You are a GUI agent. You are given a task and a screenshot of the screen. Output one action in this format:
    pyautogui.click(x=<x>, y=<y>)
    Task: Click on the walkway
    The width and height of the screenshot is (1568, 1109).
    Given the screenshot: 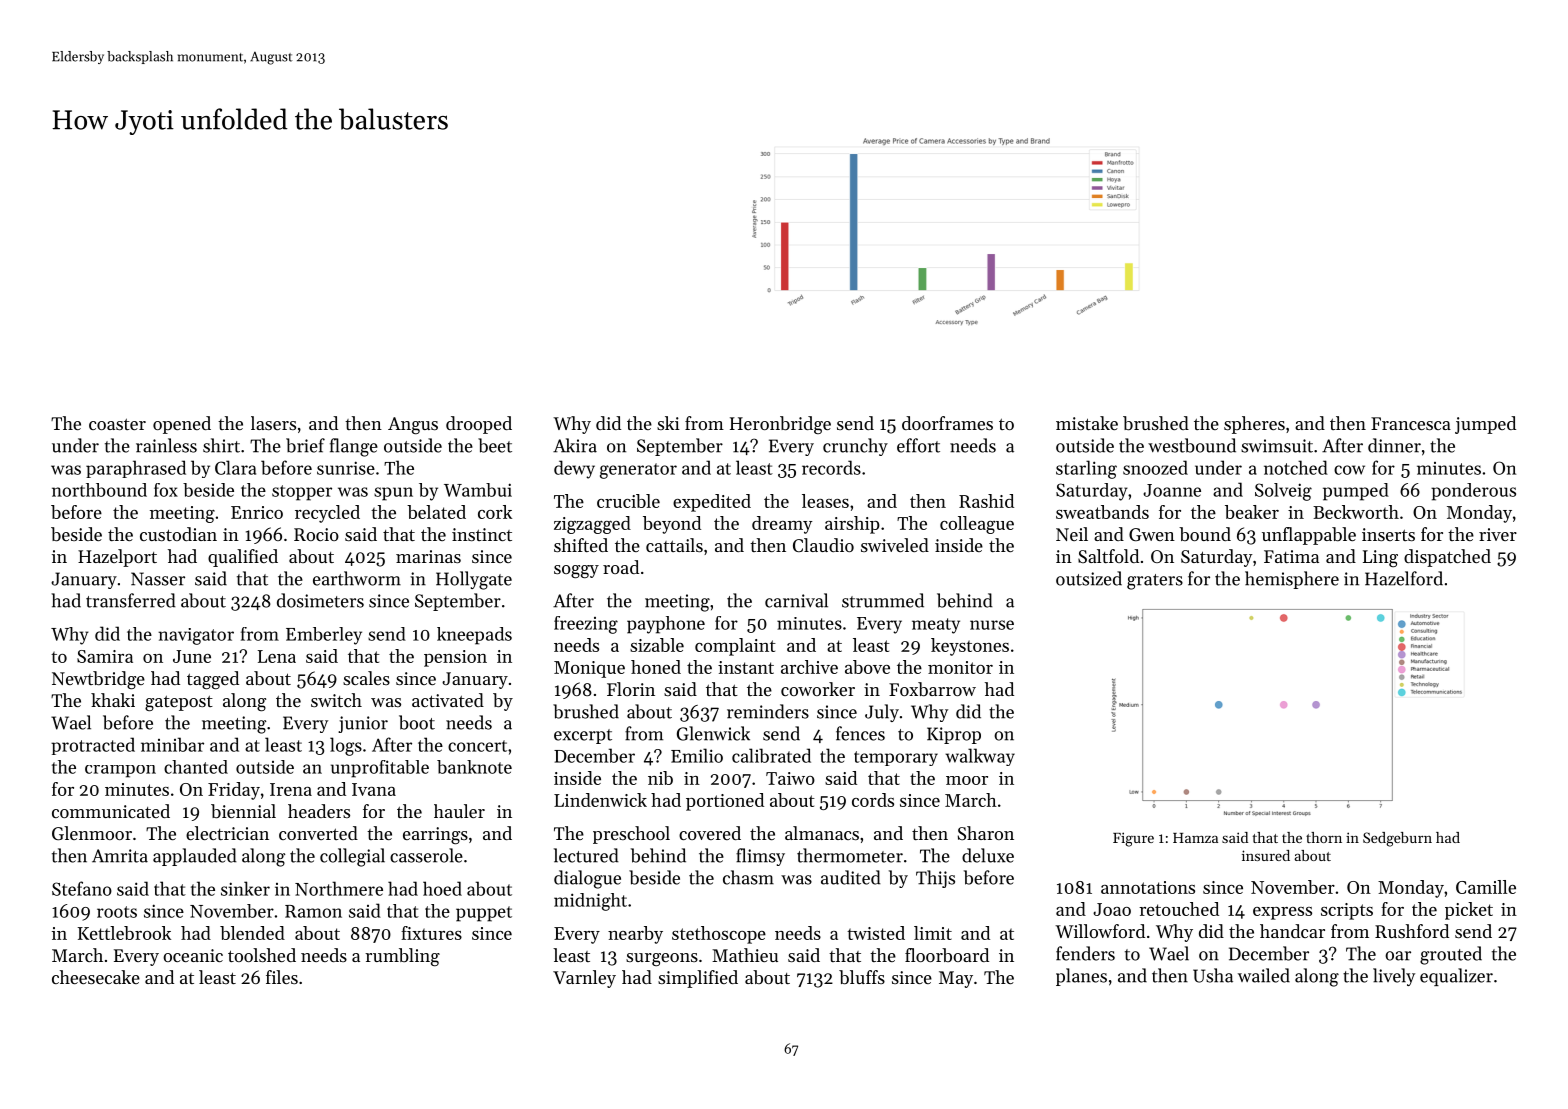 What is the action you would take?
    pyautogui.click(x=980, y=757)
